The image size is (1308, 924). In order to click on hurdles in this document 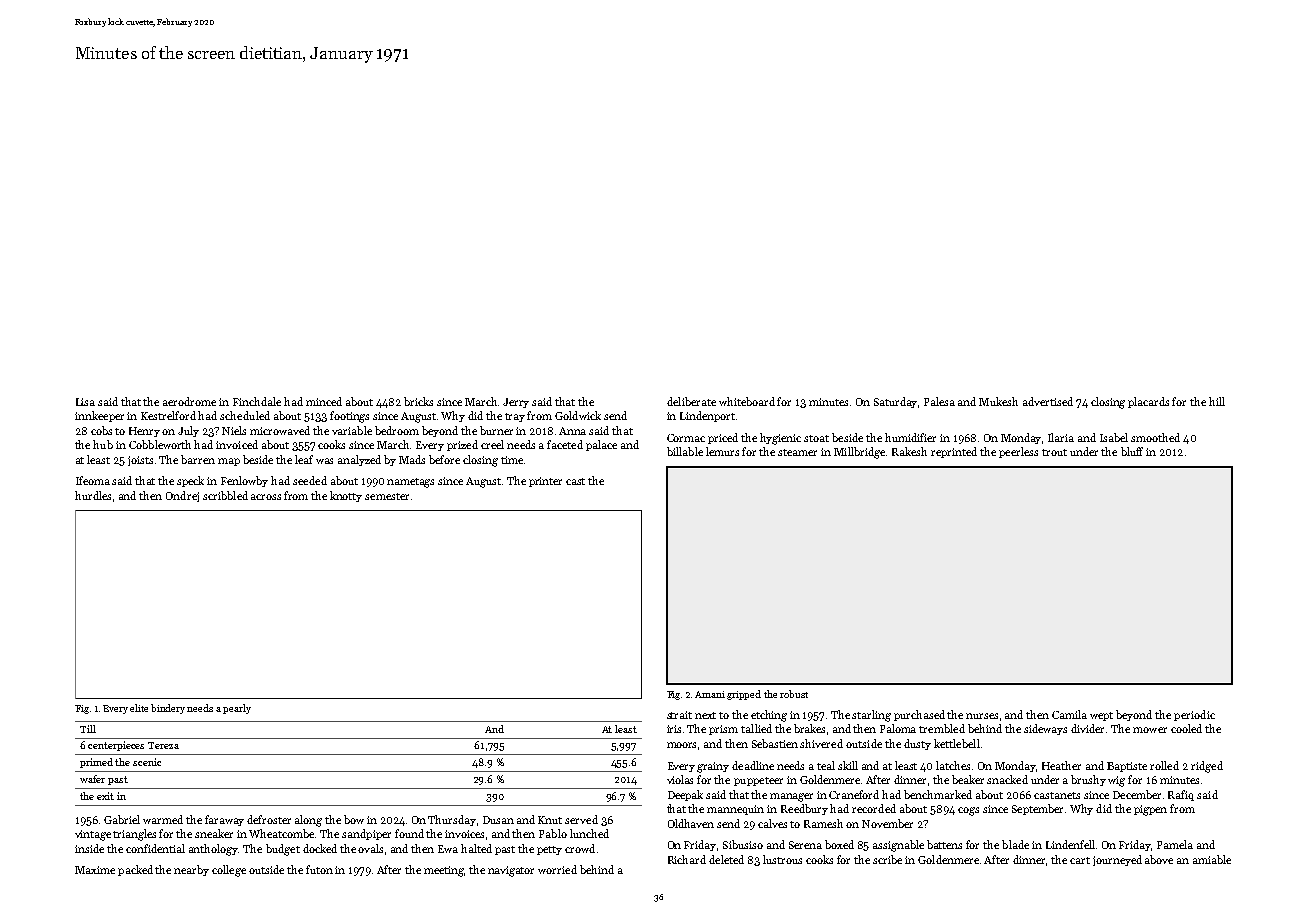, I will do `click(93, 495)`.
